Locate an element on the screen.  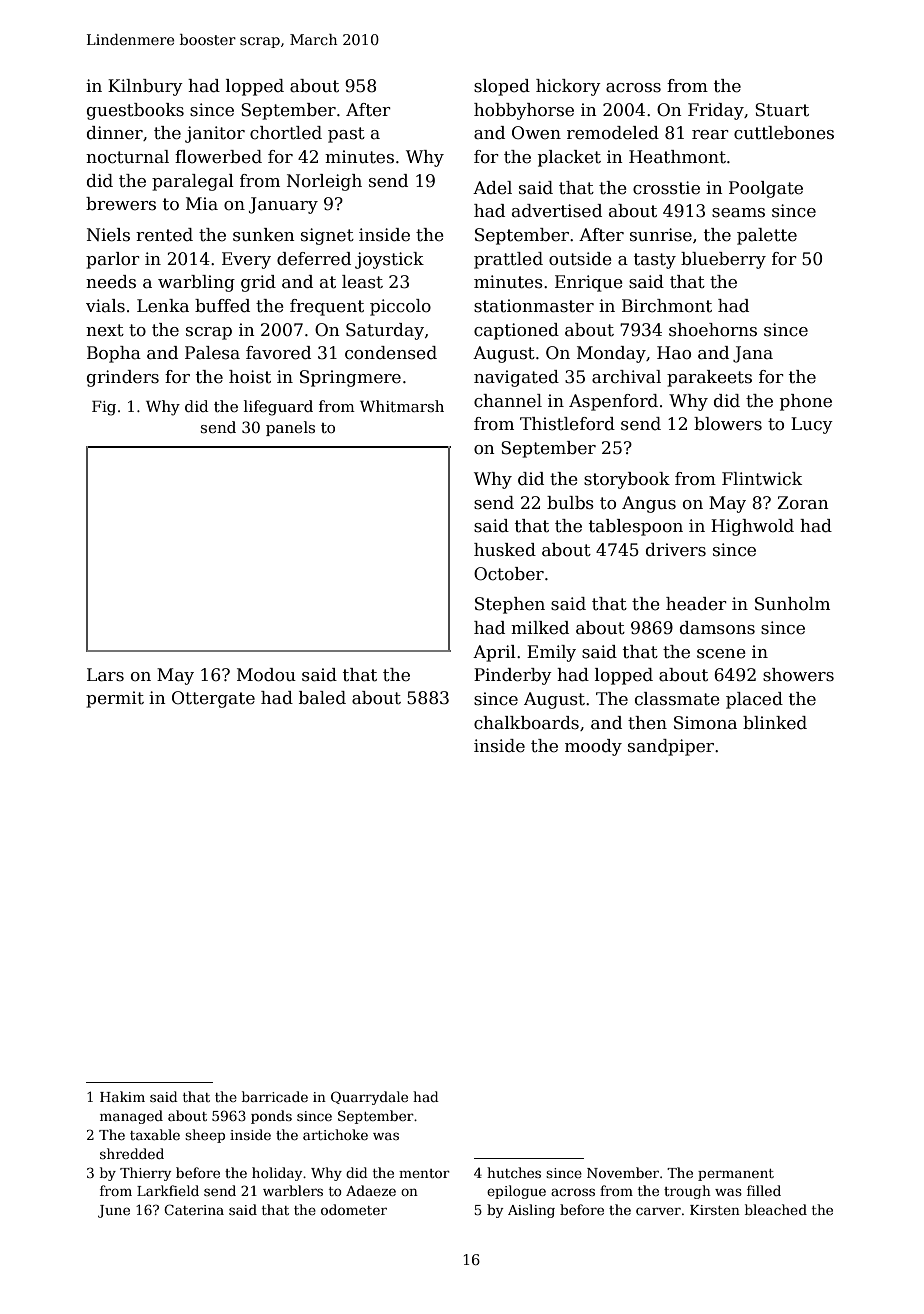
Quarrydale is located at coordinates (369, 1098).
